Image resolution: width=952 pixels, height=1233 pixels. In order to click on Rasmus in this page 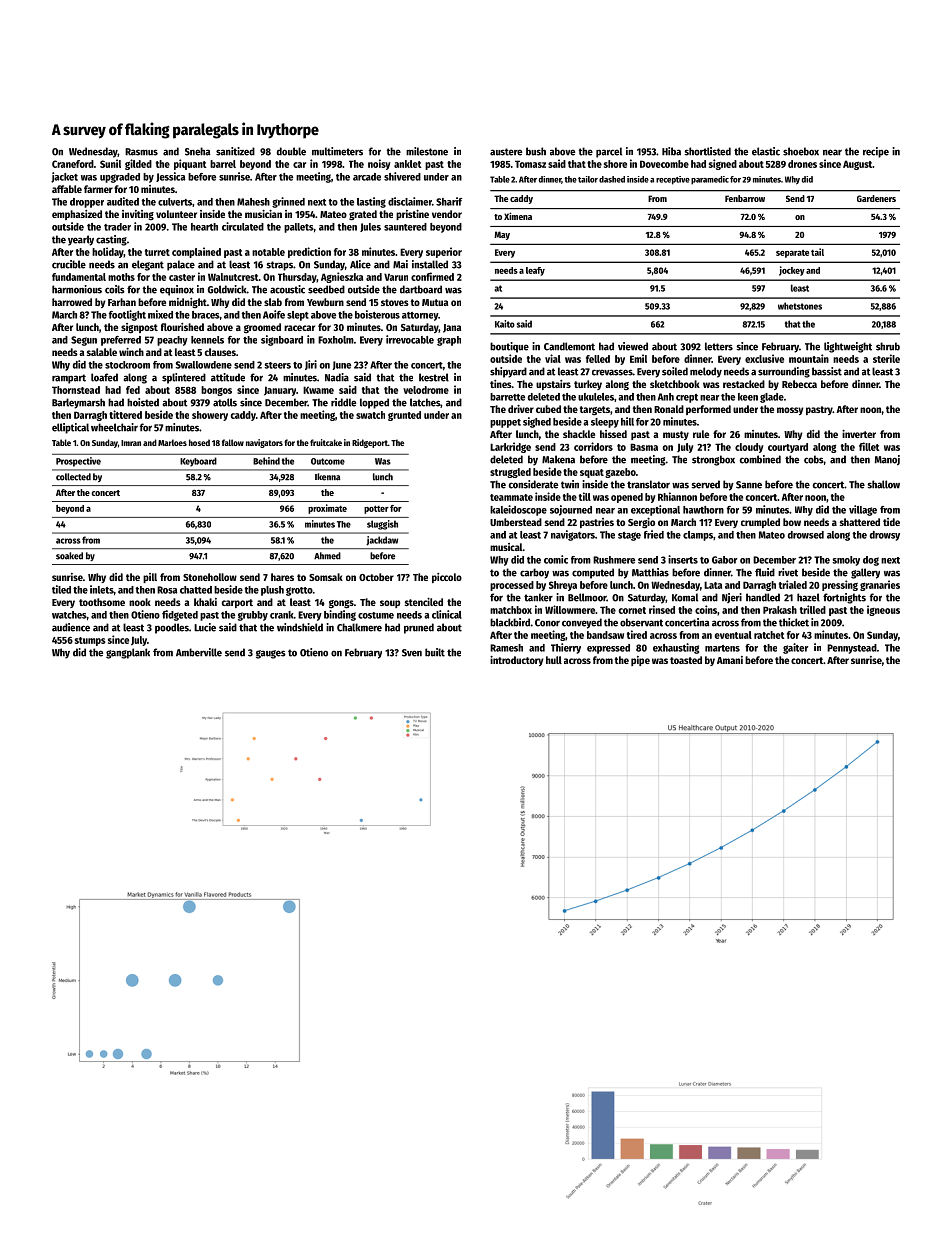, I will do `click(141, 152)`.
